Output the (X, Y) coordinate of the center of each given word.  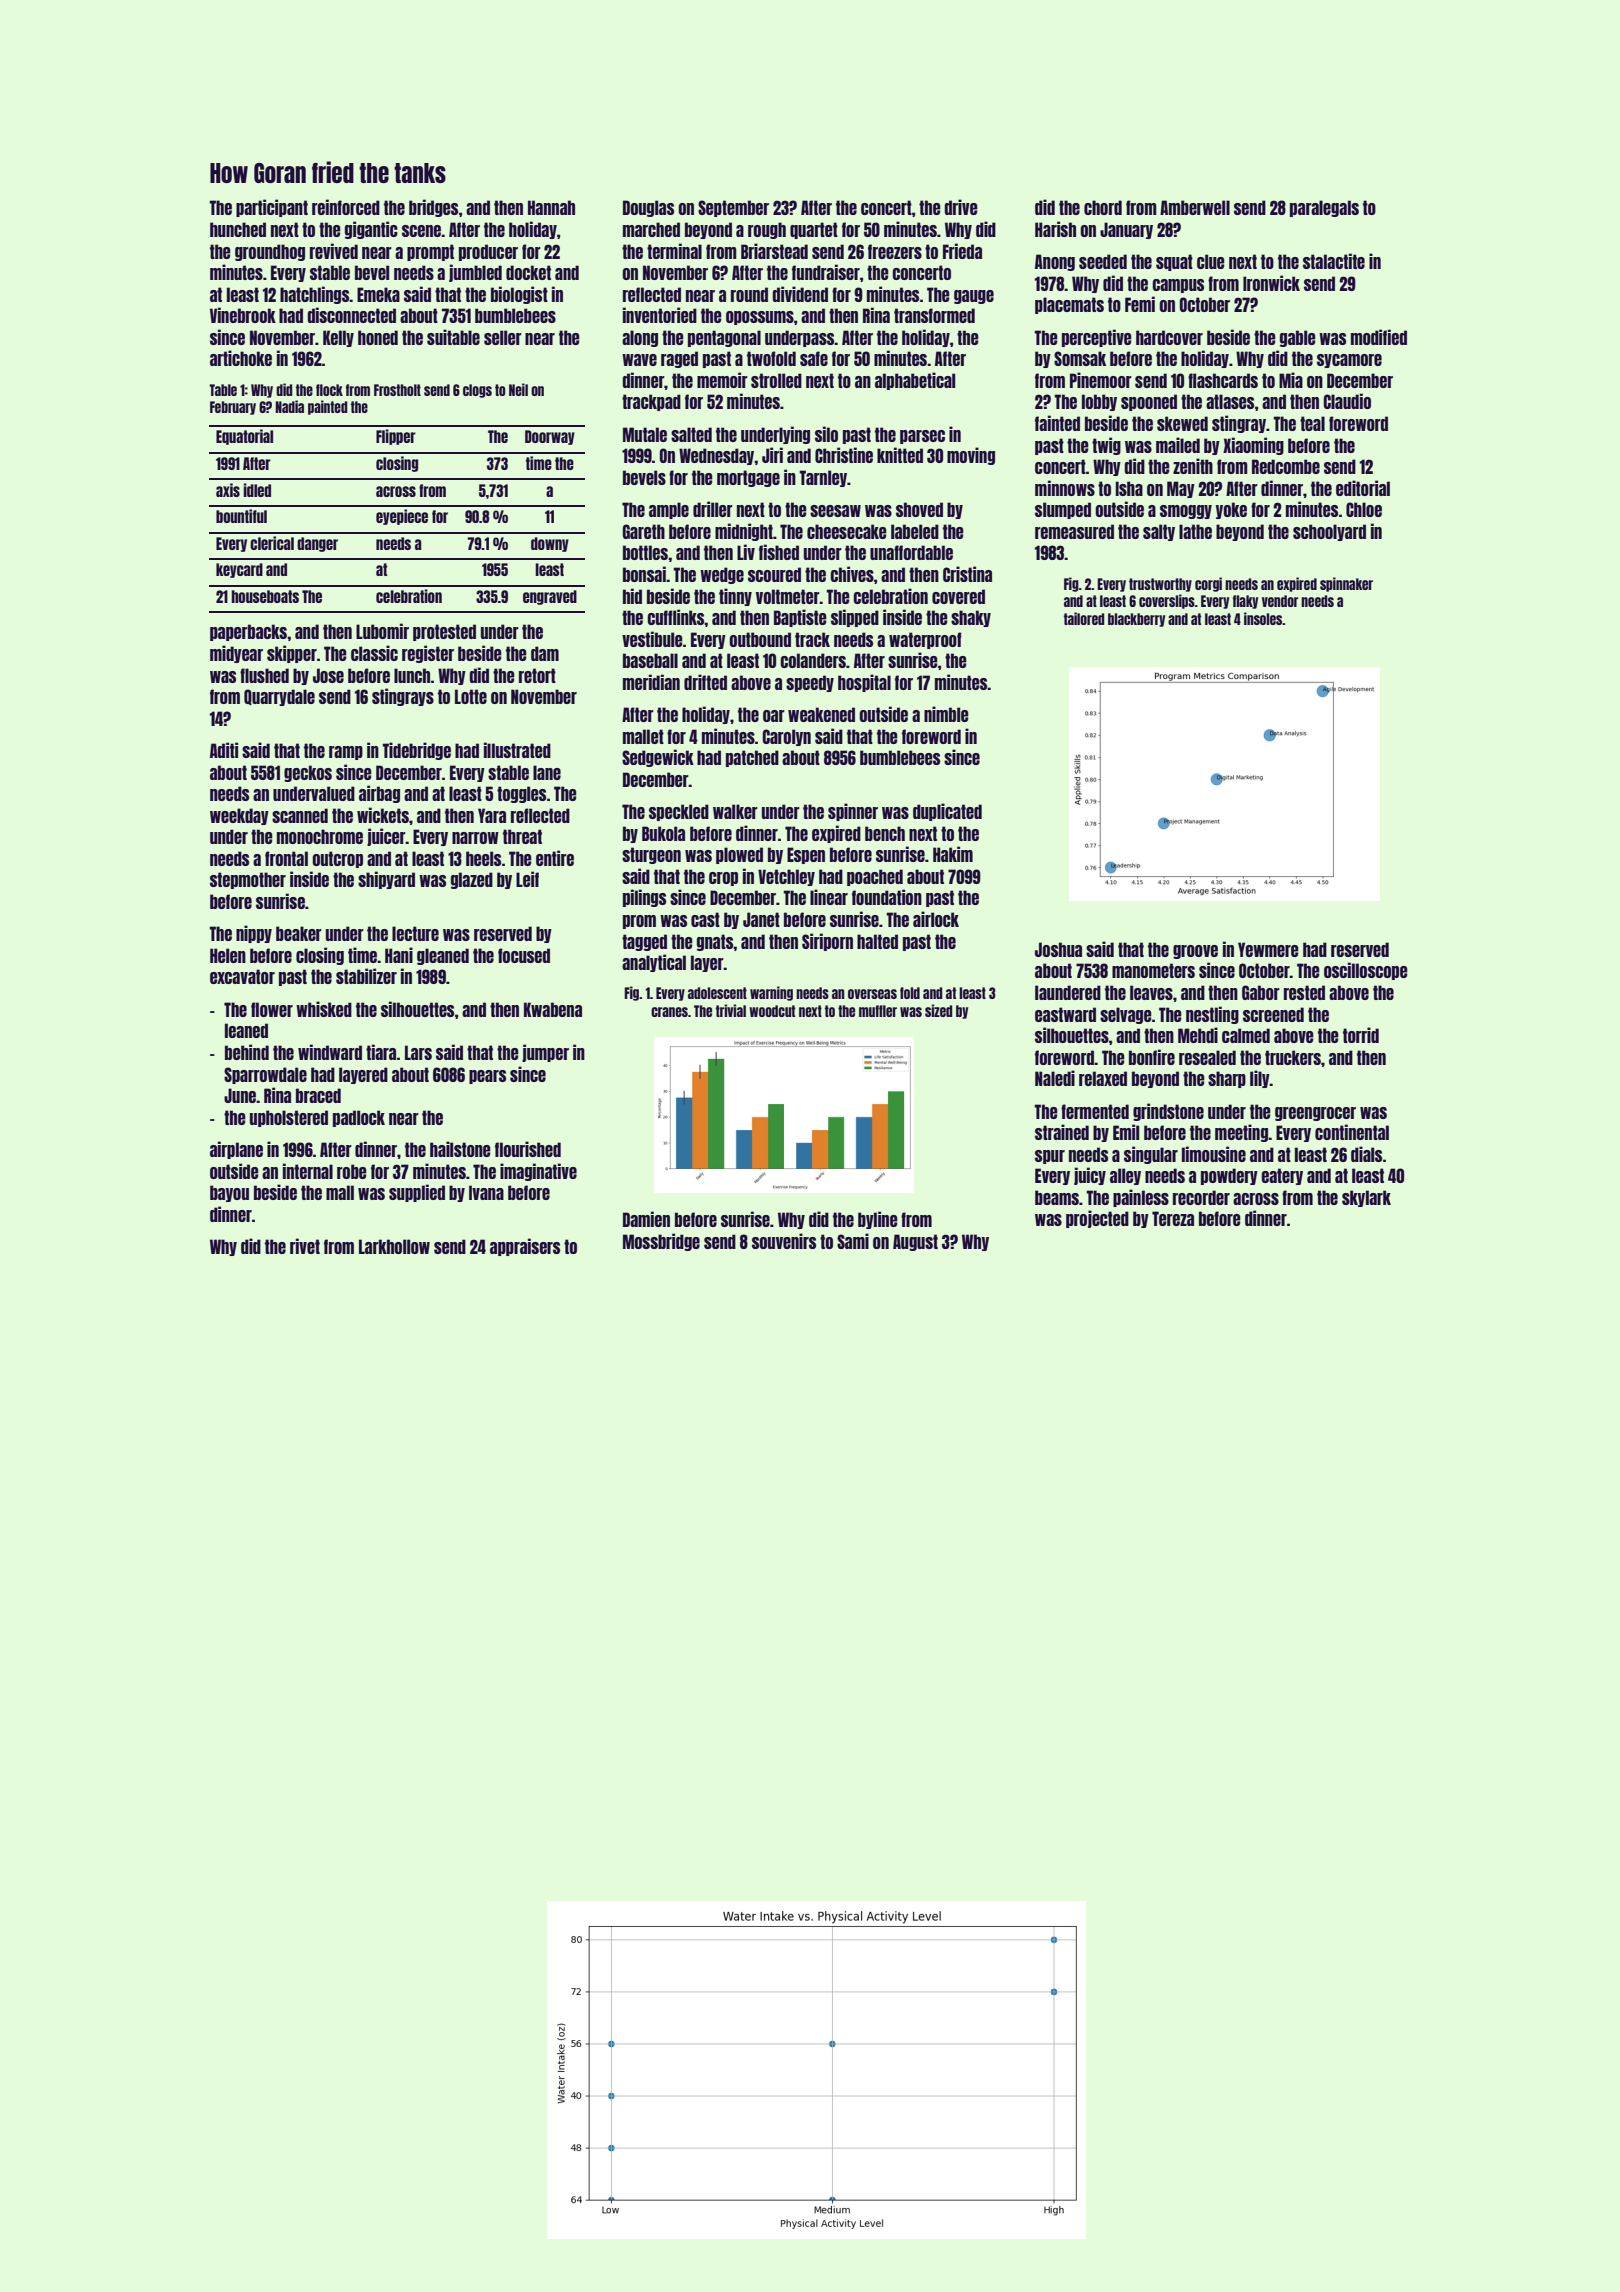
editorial (1363, 488)
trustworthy (1160, 585)
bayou (229, 1193)
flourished (528, 1149)
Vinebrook (243, 315)
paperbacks (248, 632)
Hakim (953, 854)
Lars (418, 1052)
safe (814, 358)
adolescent (717, 993)
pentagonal (724, 338)
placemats (1069, 305)
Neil (518, 389)
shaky (971, 618)
